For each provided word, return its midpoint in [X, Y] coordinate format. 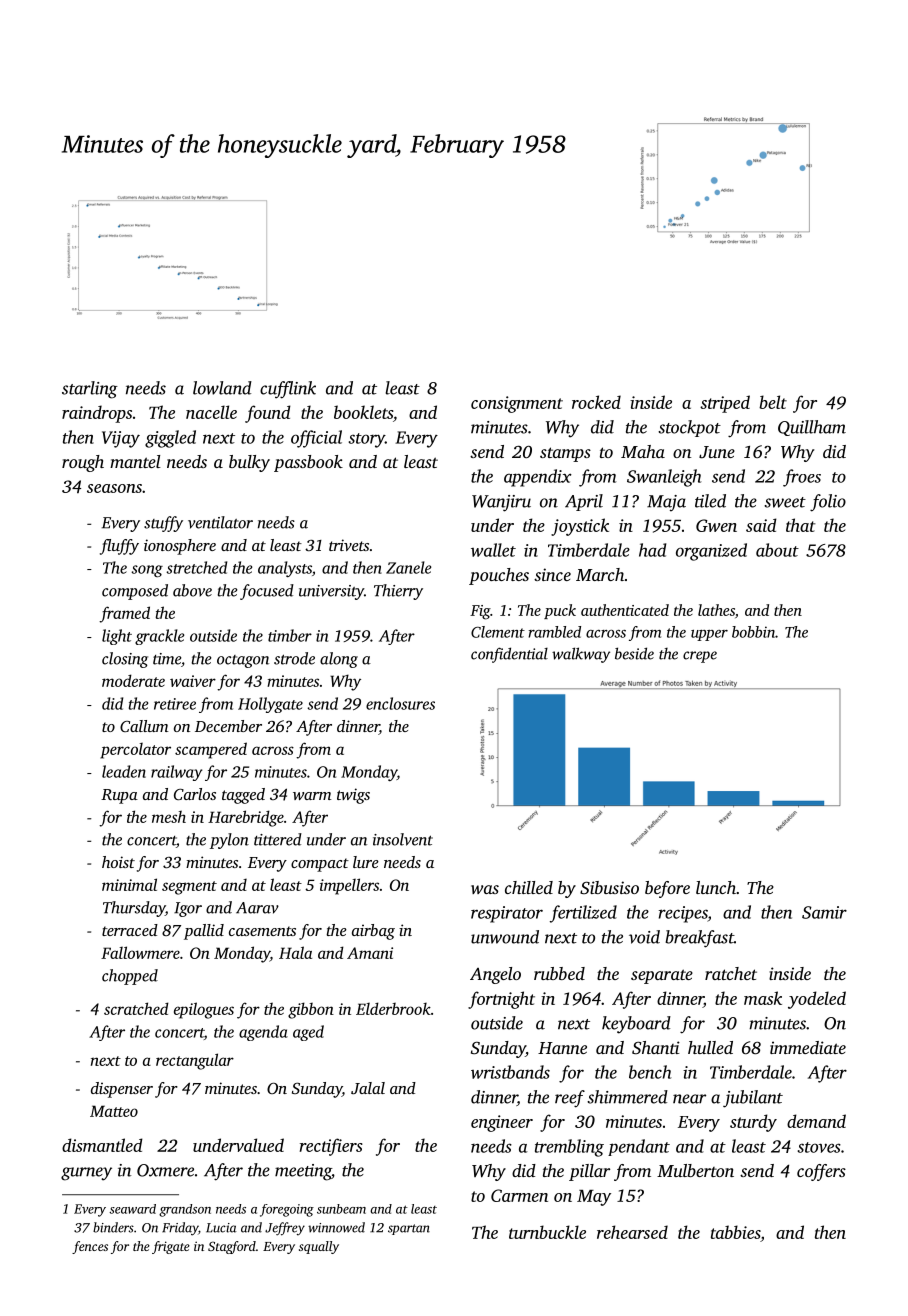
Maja [666, 503]
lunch [716, 887]
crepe [700, 657]
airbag [373, 932]
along [339, 660]
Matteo [114, 1111]
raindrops [97, 414]
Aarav [257, 908]
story [366, 440]
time [167, 659]
